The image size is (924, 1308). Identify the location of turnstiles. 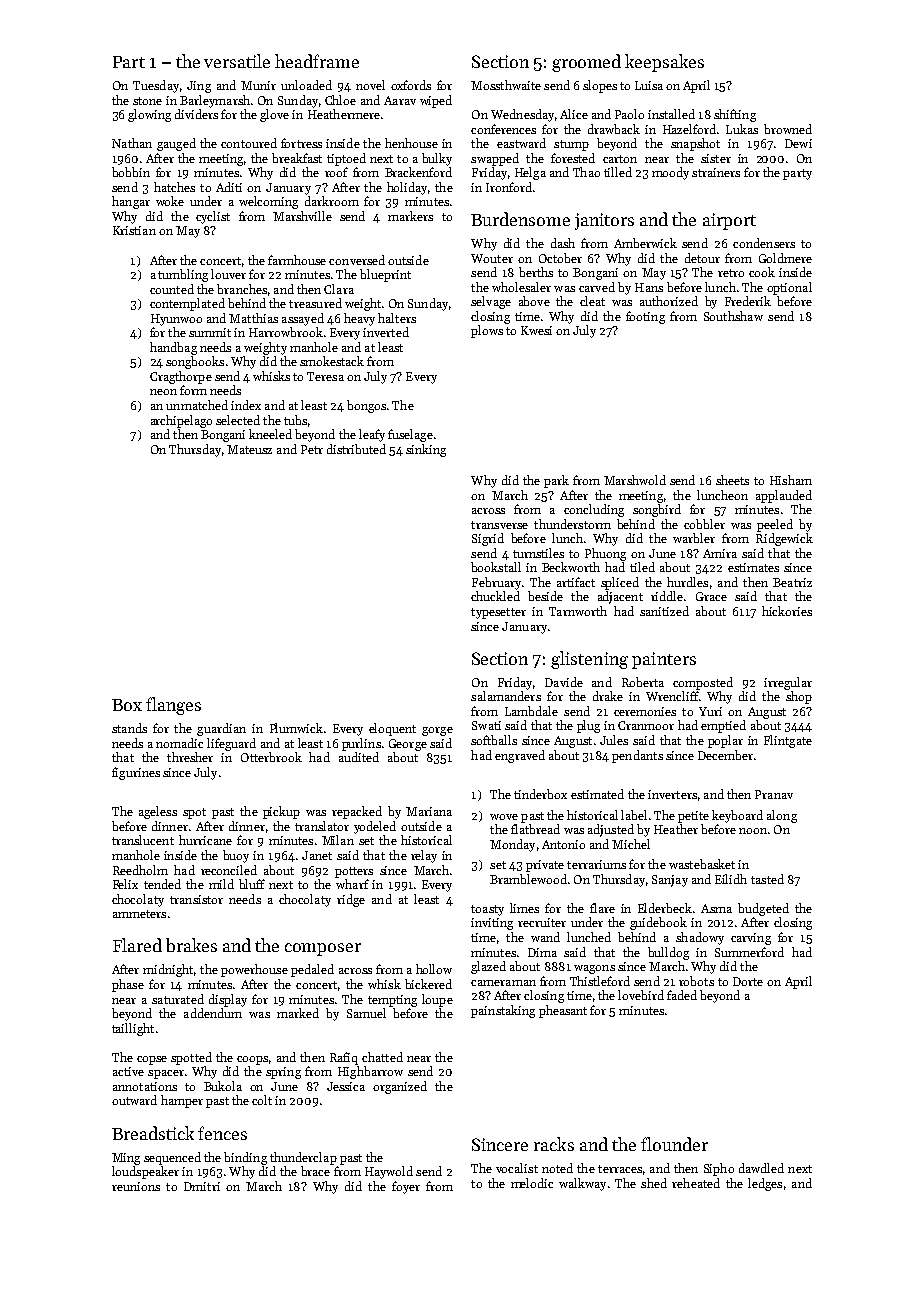
(538, 553).
